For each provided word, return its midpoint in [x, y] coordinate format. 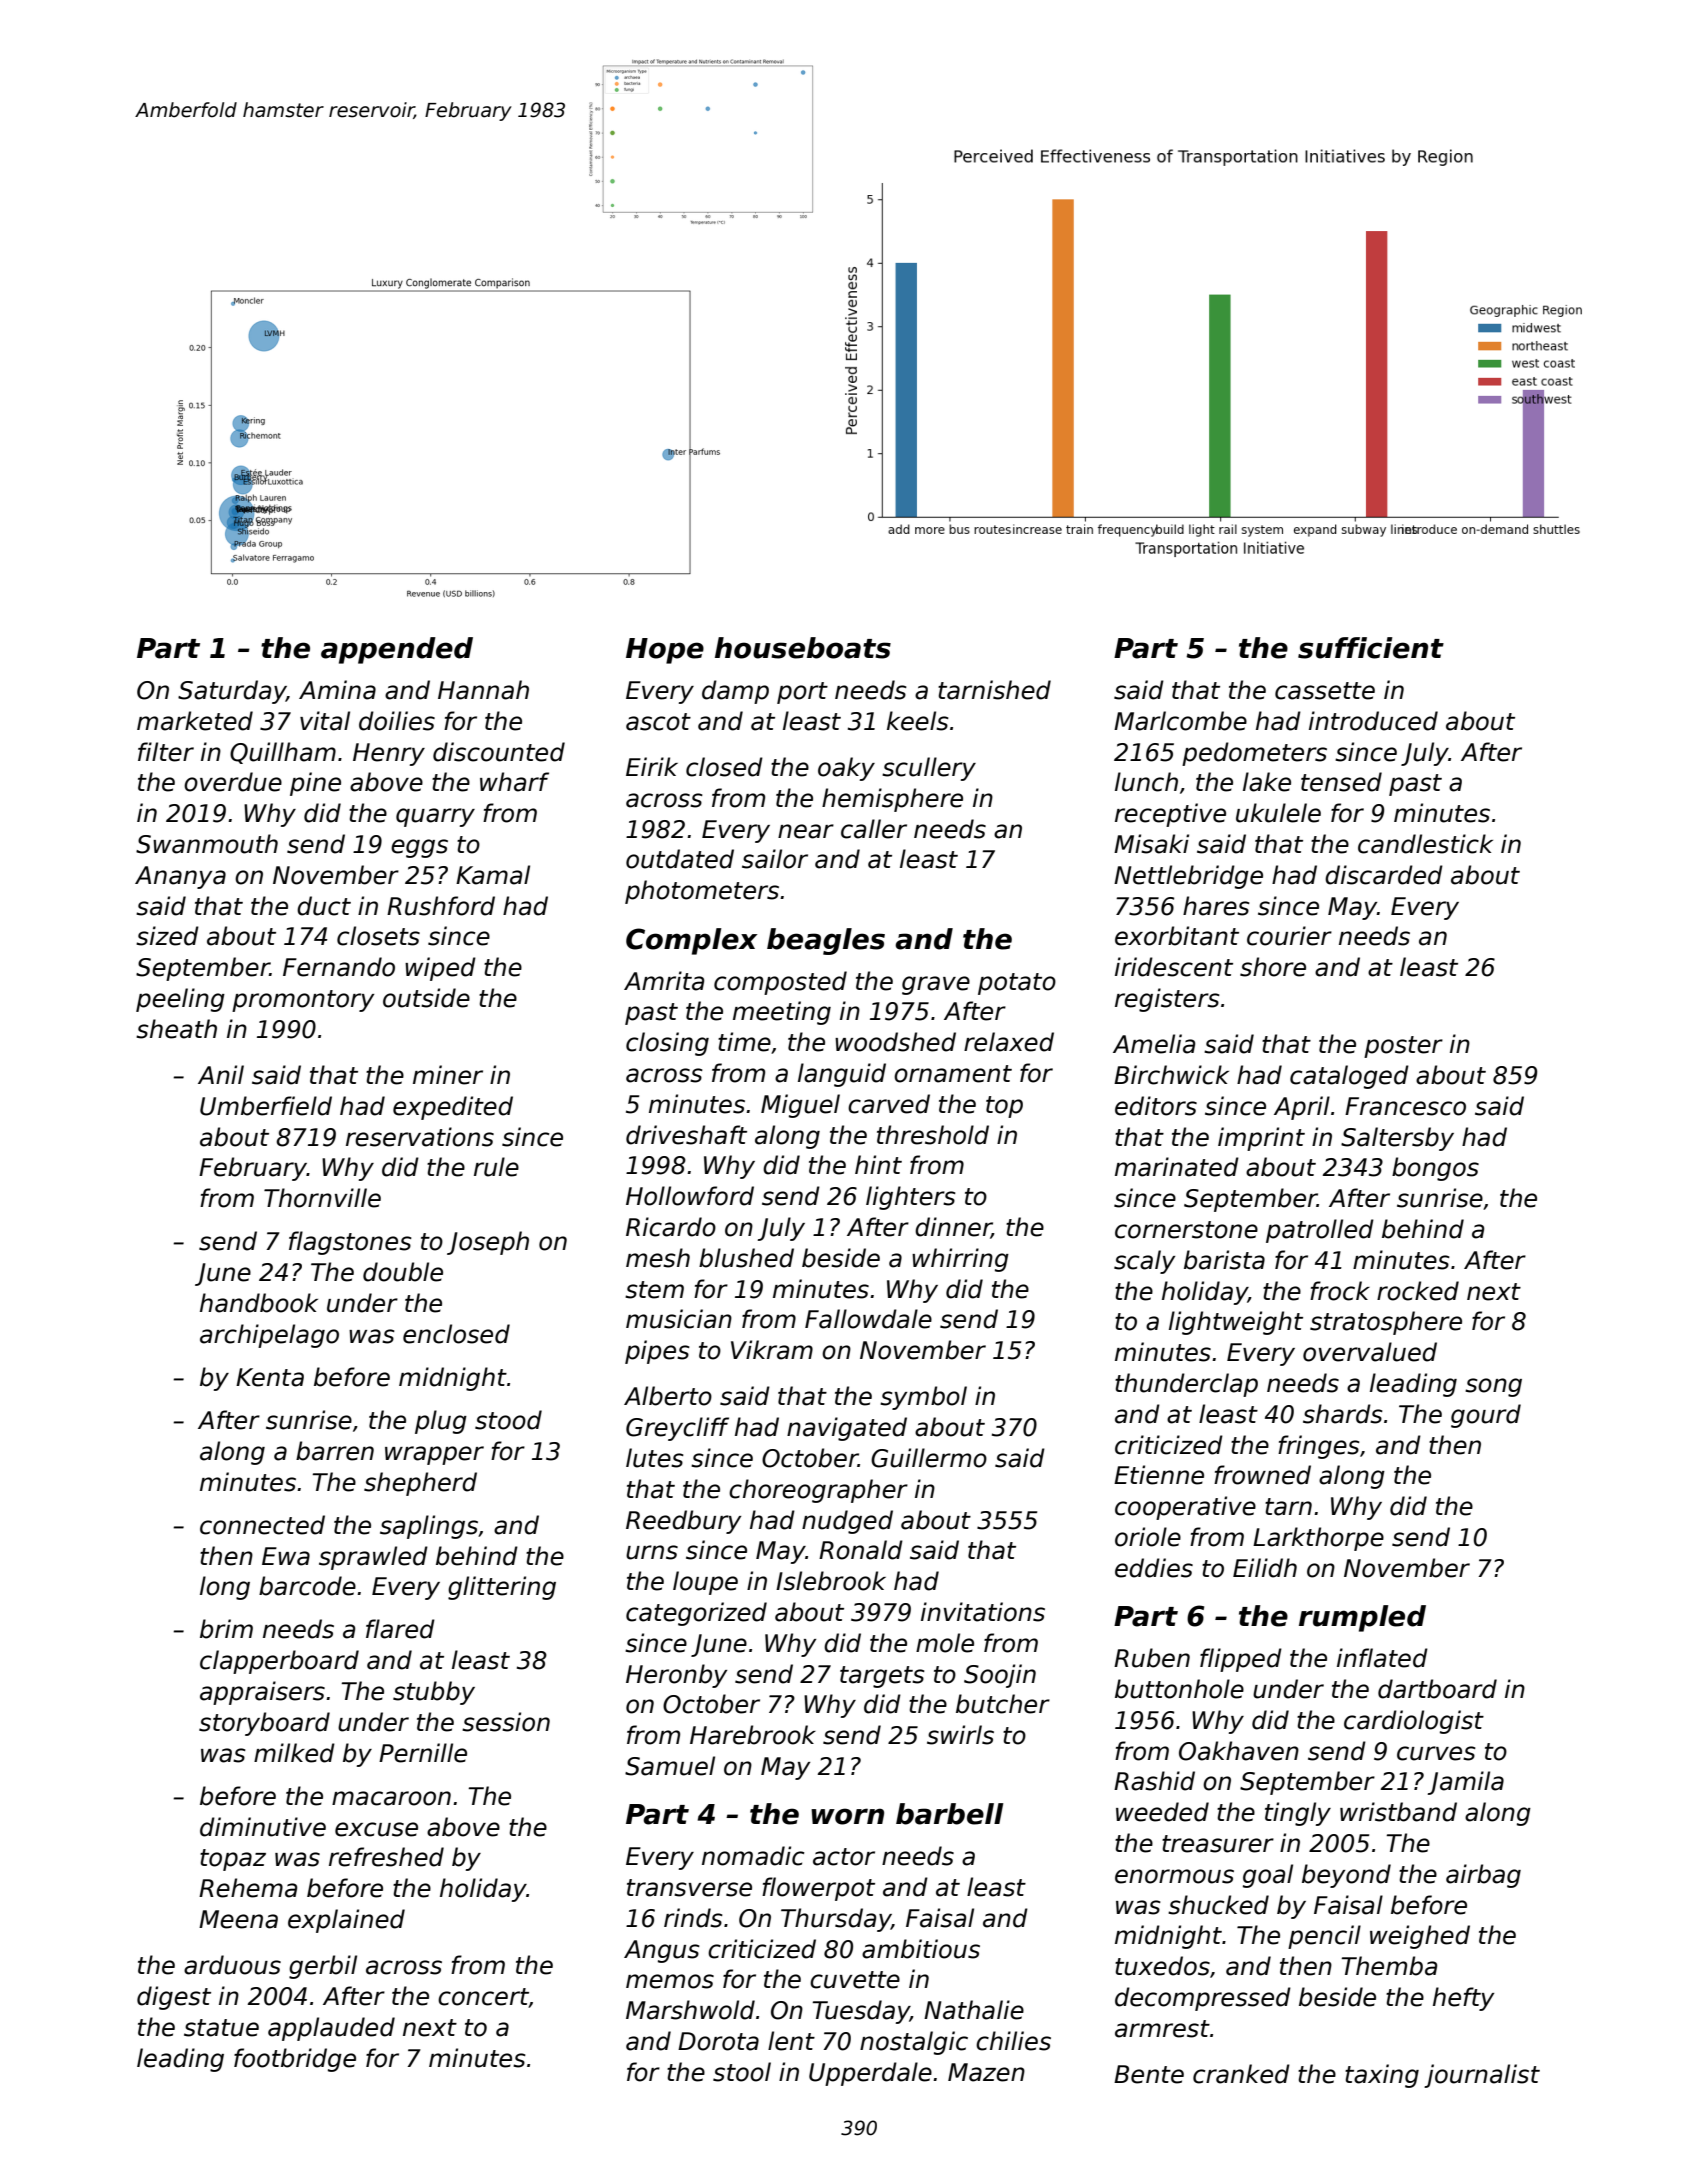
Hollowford [690, 1196]
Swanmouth [207, 844]
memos [670, 1981]
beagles [826, 941]
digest [174, 1998]
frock [1340, 1291]
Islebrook [831, 1581]
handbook [259, 1303]
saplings [429, 1527]
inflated [1382, 1658]
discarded [1384, 875]
